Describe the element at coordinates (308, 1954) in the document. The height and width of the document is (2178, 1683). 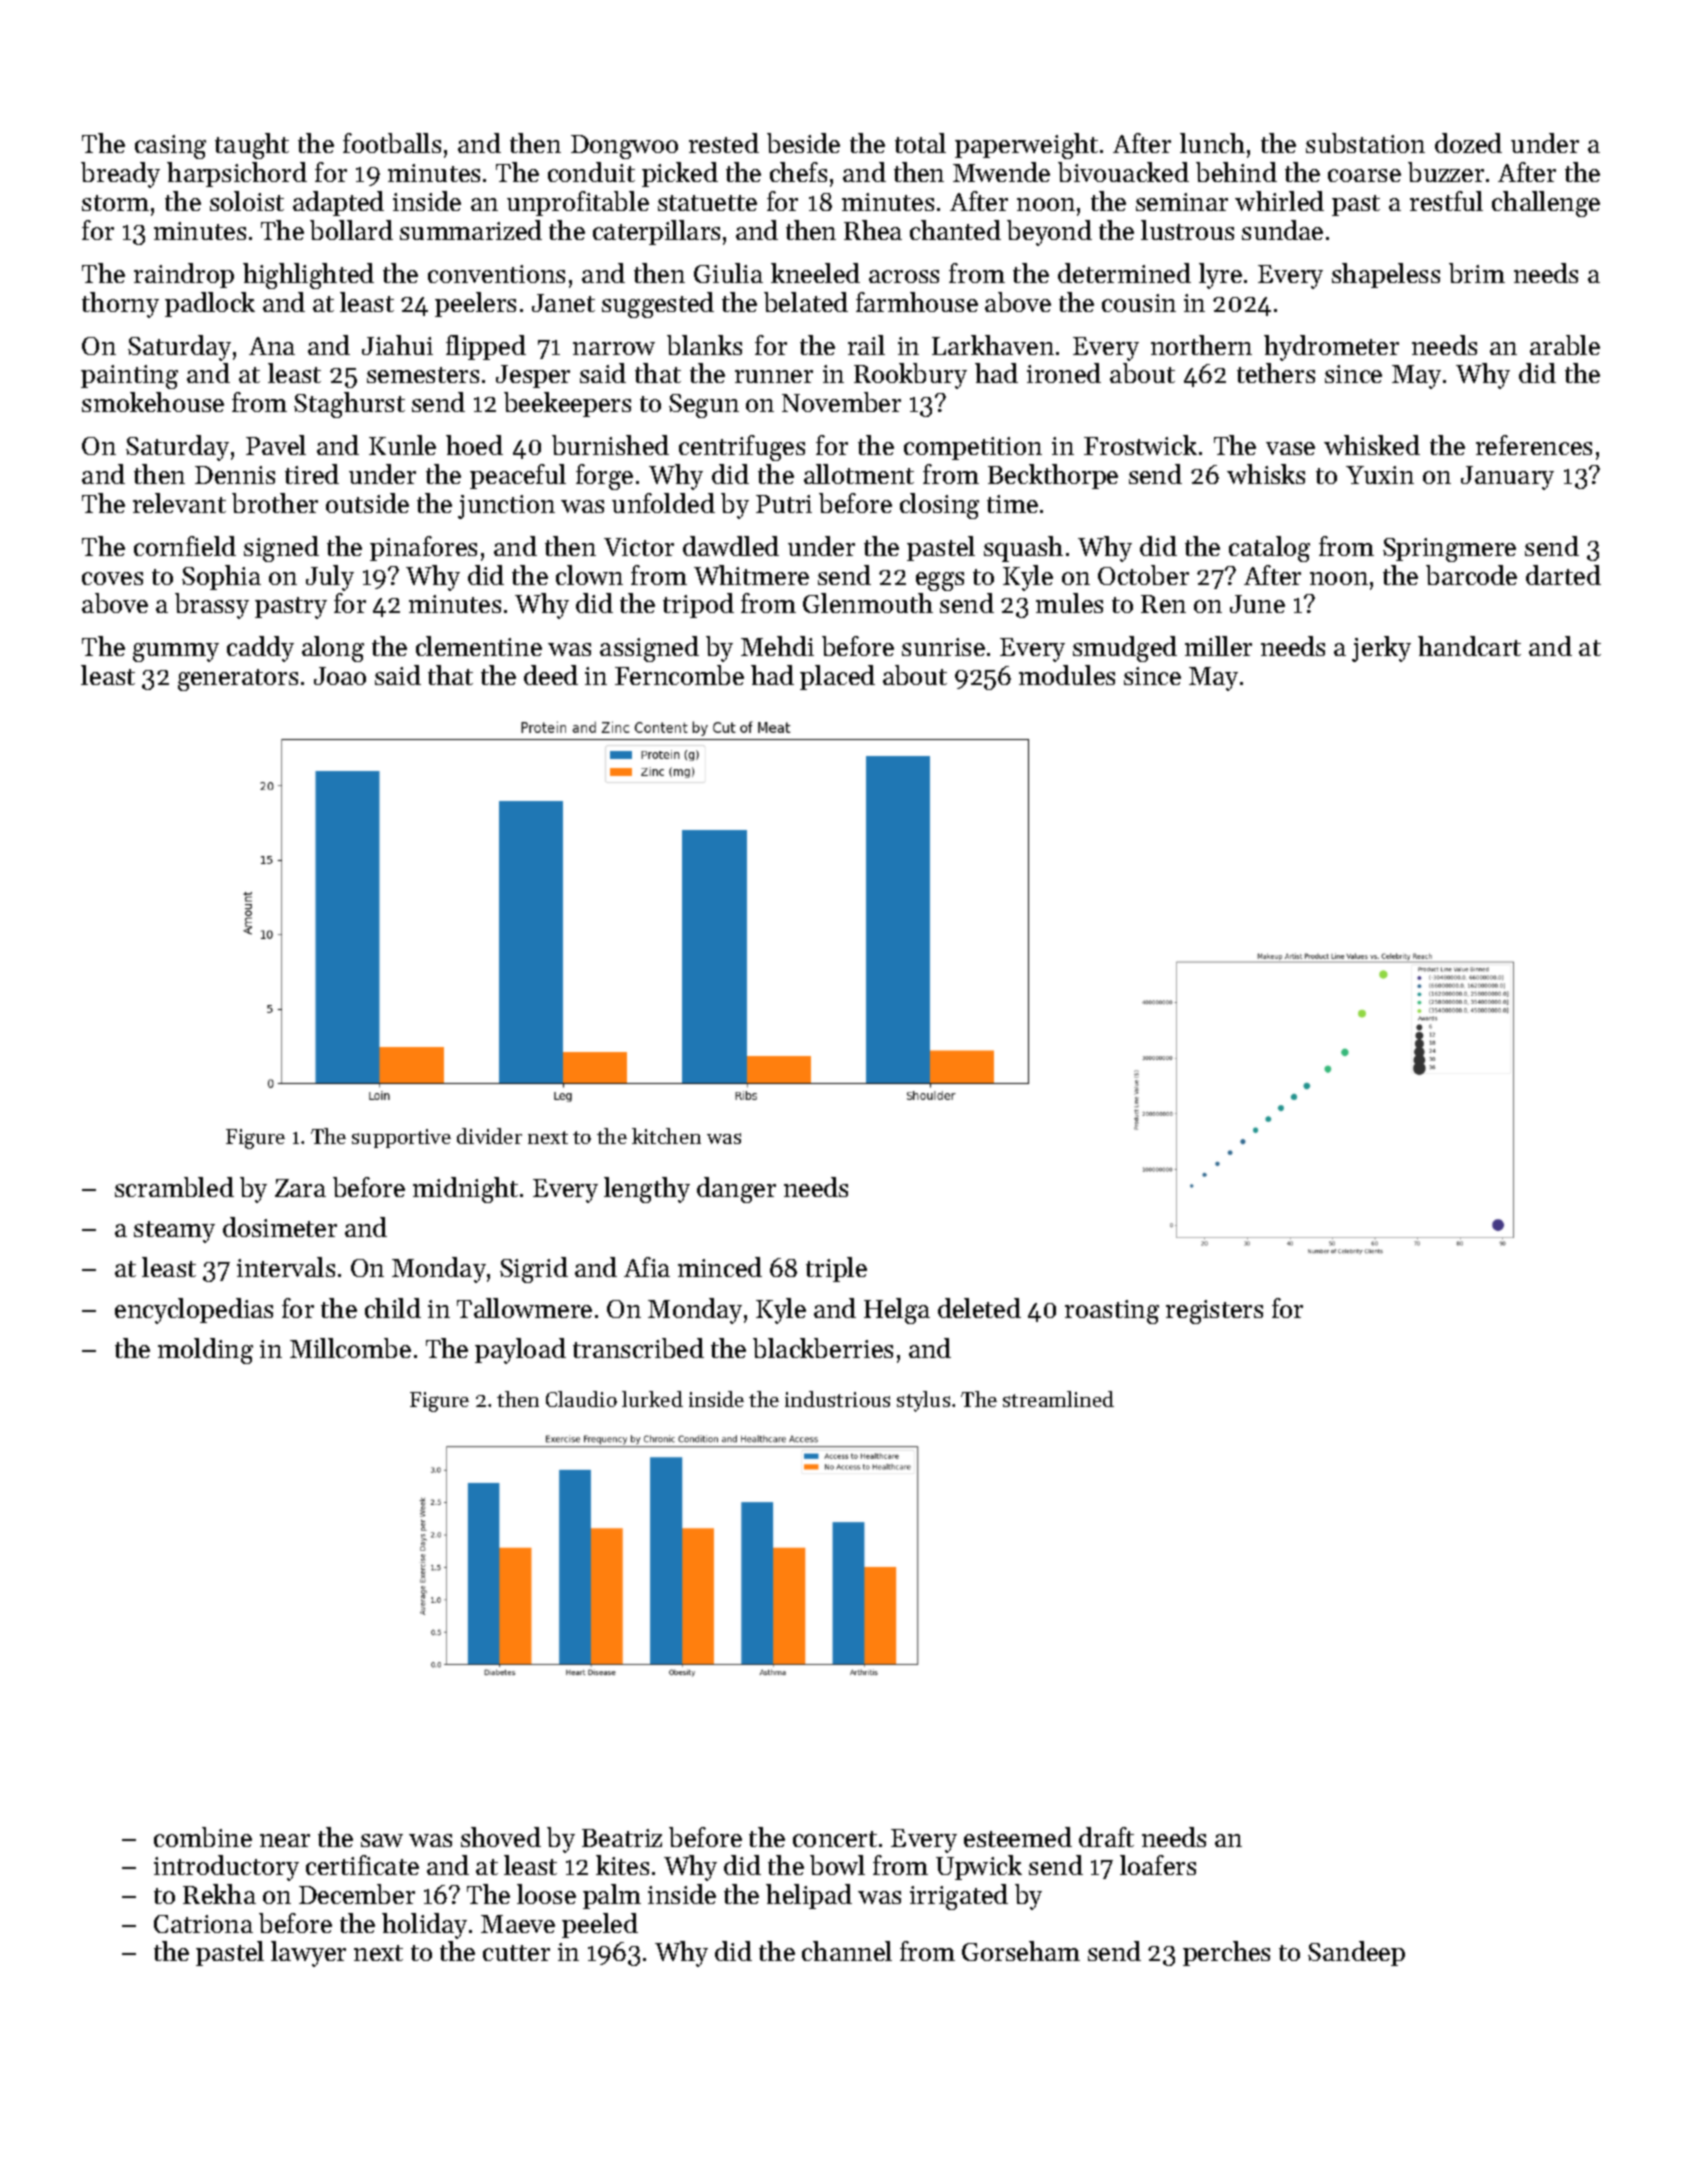
I see `lawyer` at that location.
